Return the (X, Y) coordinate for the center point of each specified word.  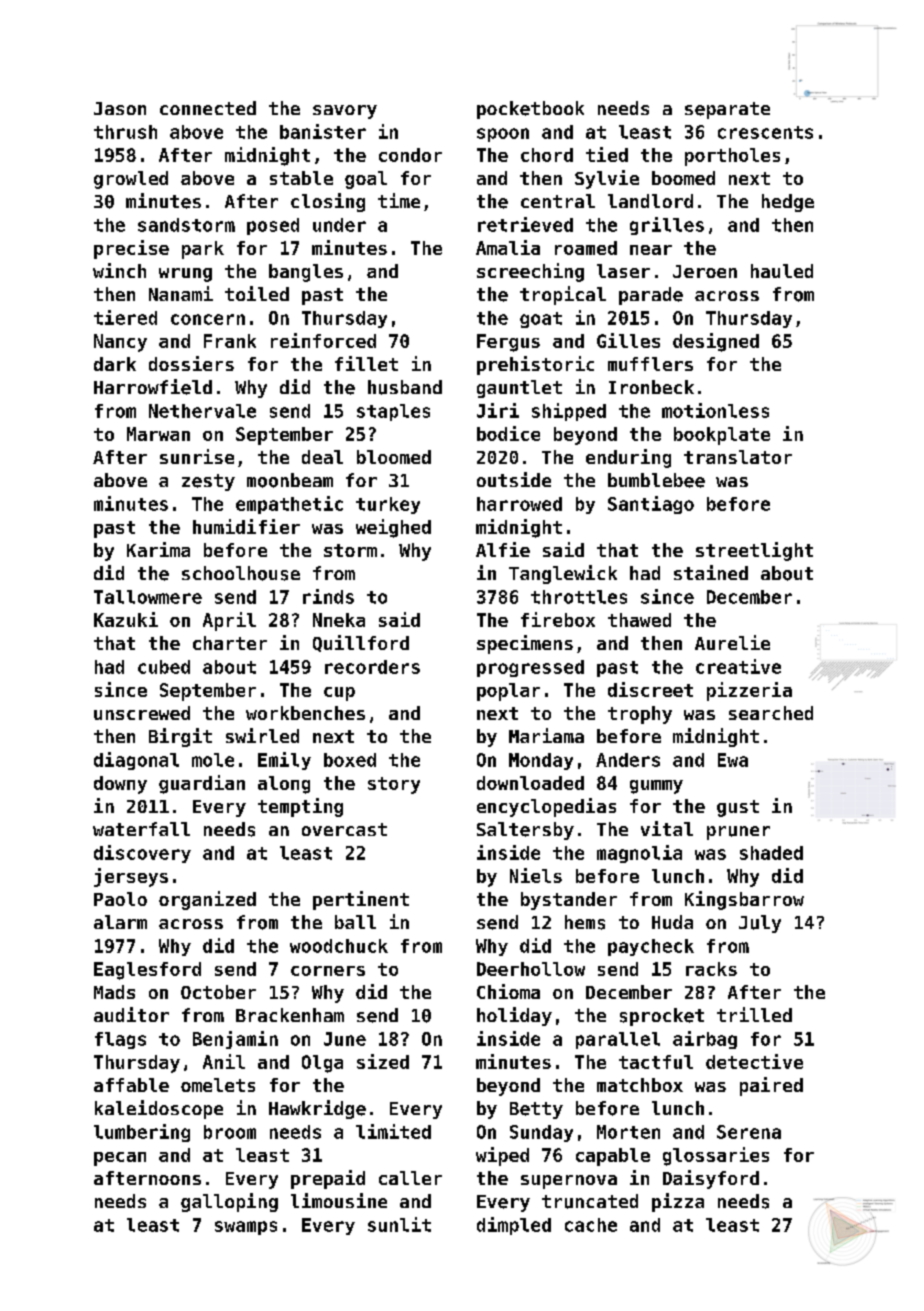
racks (711, 969)
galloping (229, 1202)
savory (345, 112)
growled (131, 180)
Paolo (120, 899)
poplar (508, 692)
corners (328, 971)
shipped (569, 412)
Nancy (120, 343)
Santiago (651, 505)
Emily (284, 761)
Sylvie (607, 179)
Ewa (733, 760)
